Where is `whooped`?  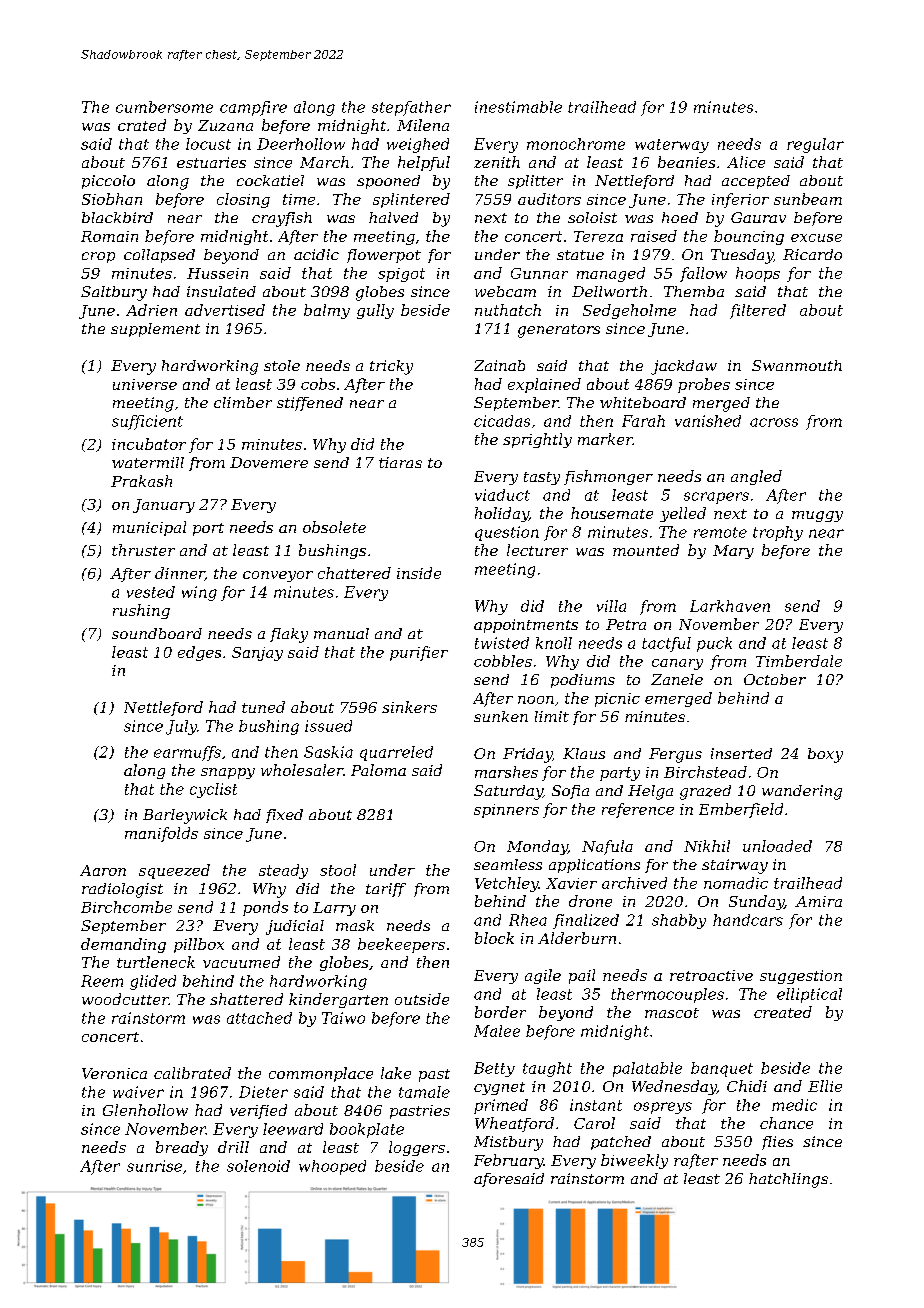 whooped is located at coordinates (332, 1167).
